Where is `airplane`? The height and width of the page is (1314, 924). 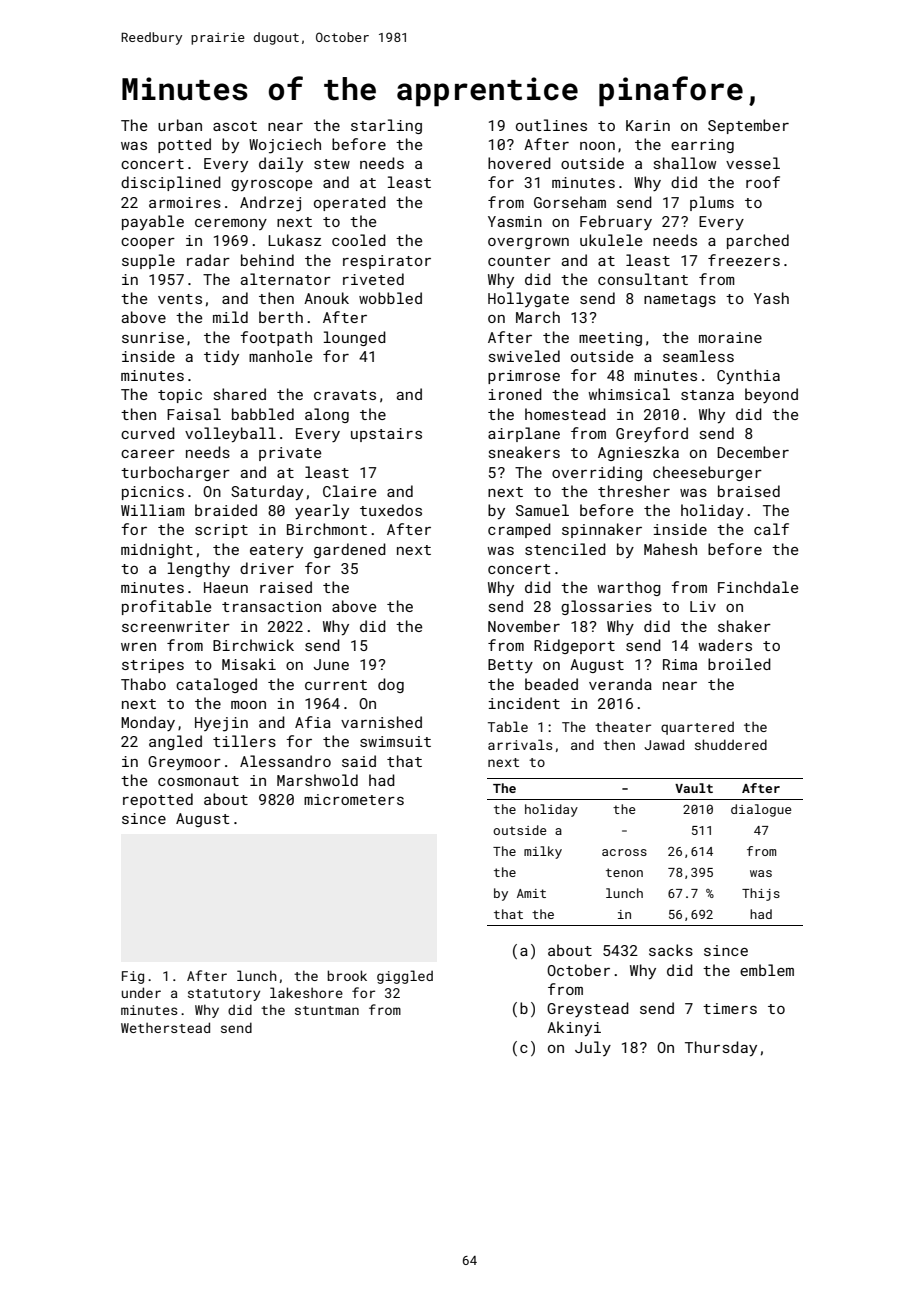
airplane is located at coordinates (524, 434).
